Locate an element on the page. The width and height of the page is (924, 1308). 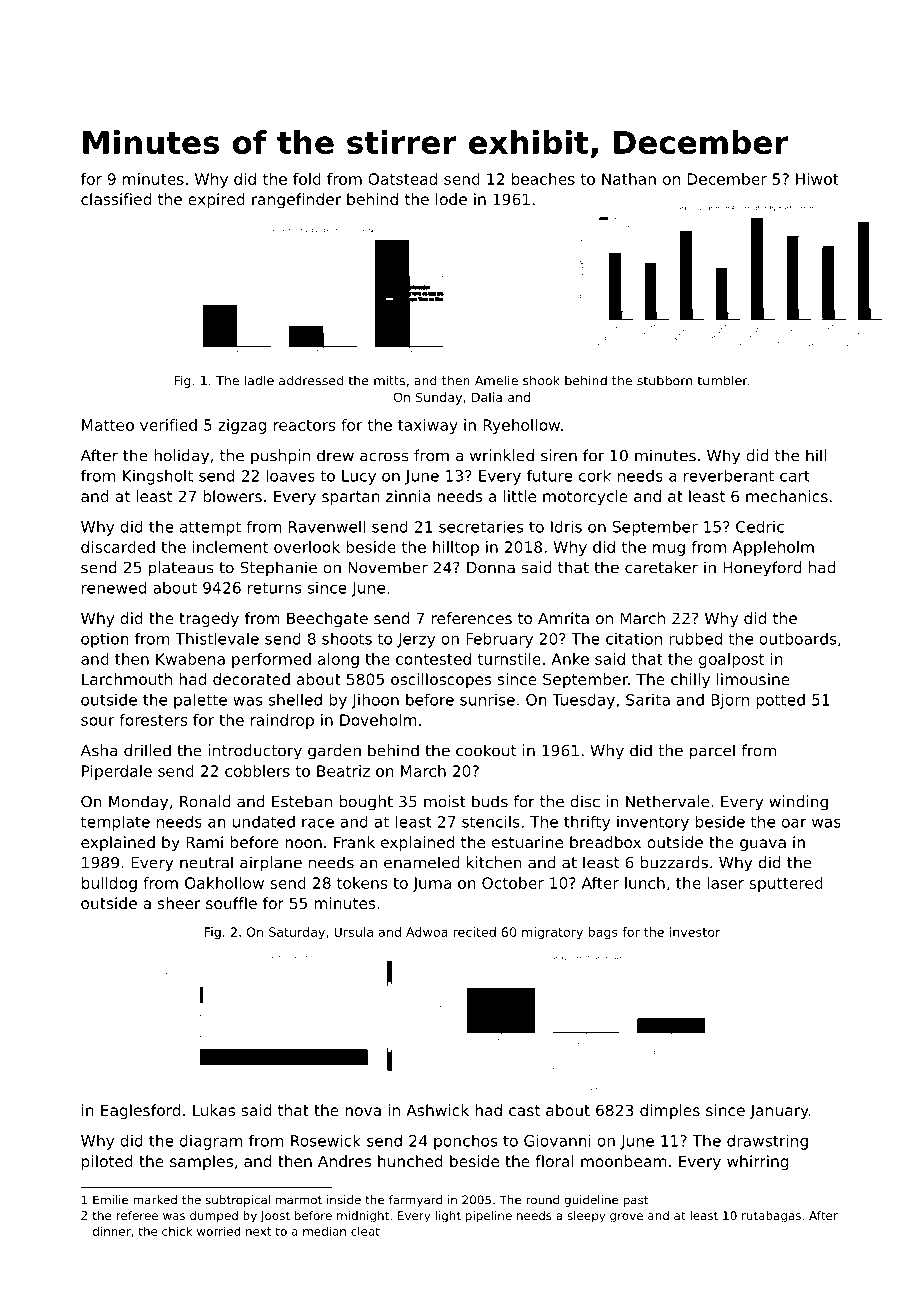
rutabagas is located at coordinates (771, 1217).
